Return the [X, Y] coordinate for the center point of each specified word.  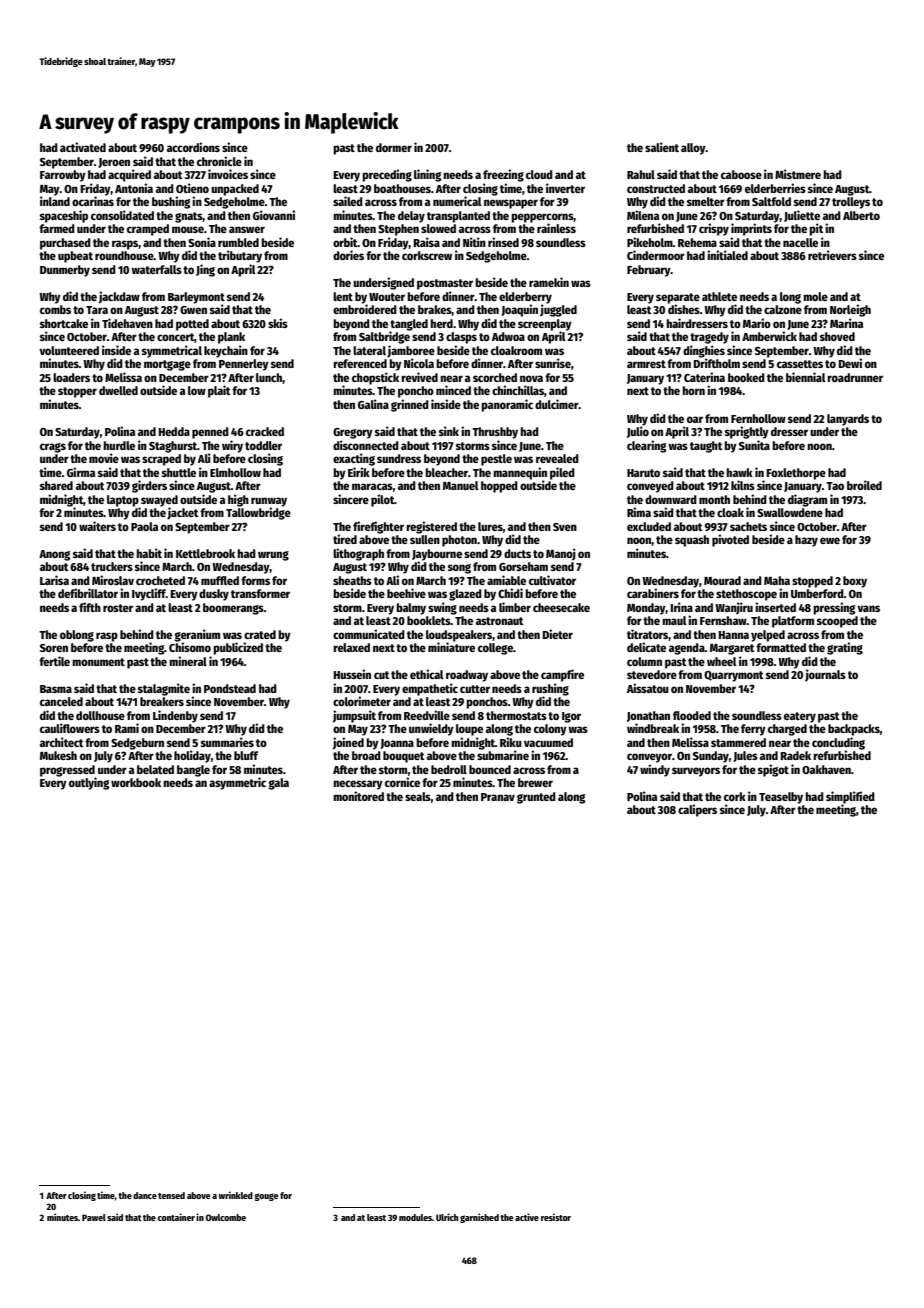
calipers [697, 810]
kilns [743, 485]
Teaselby [781, 798]
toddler [263, 445]
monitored [358, 796]
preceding [387, 175]
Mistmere [798, 174]
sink [449, 431]
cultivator [552, 580]
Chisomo [190, 647]
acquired [129, 175]
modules [415, 1217]
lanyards [848, 420]
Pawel [94, 1217]
